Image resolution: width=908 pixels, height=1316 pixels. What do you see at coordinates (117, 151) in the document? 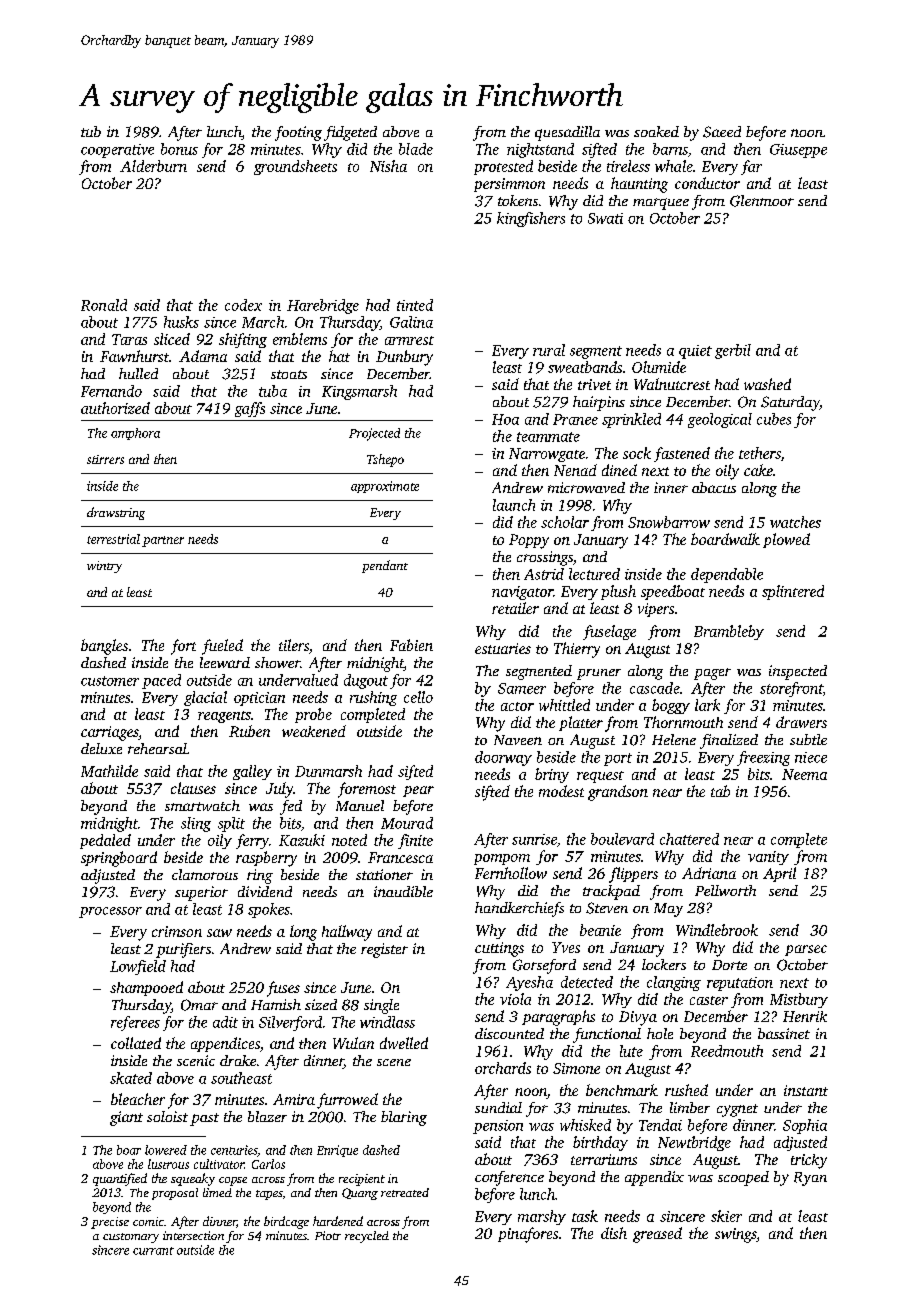
I see `cooperative` at bounding box center [117, 151].
